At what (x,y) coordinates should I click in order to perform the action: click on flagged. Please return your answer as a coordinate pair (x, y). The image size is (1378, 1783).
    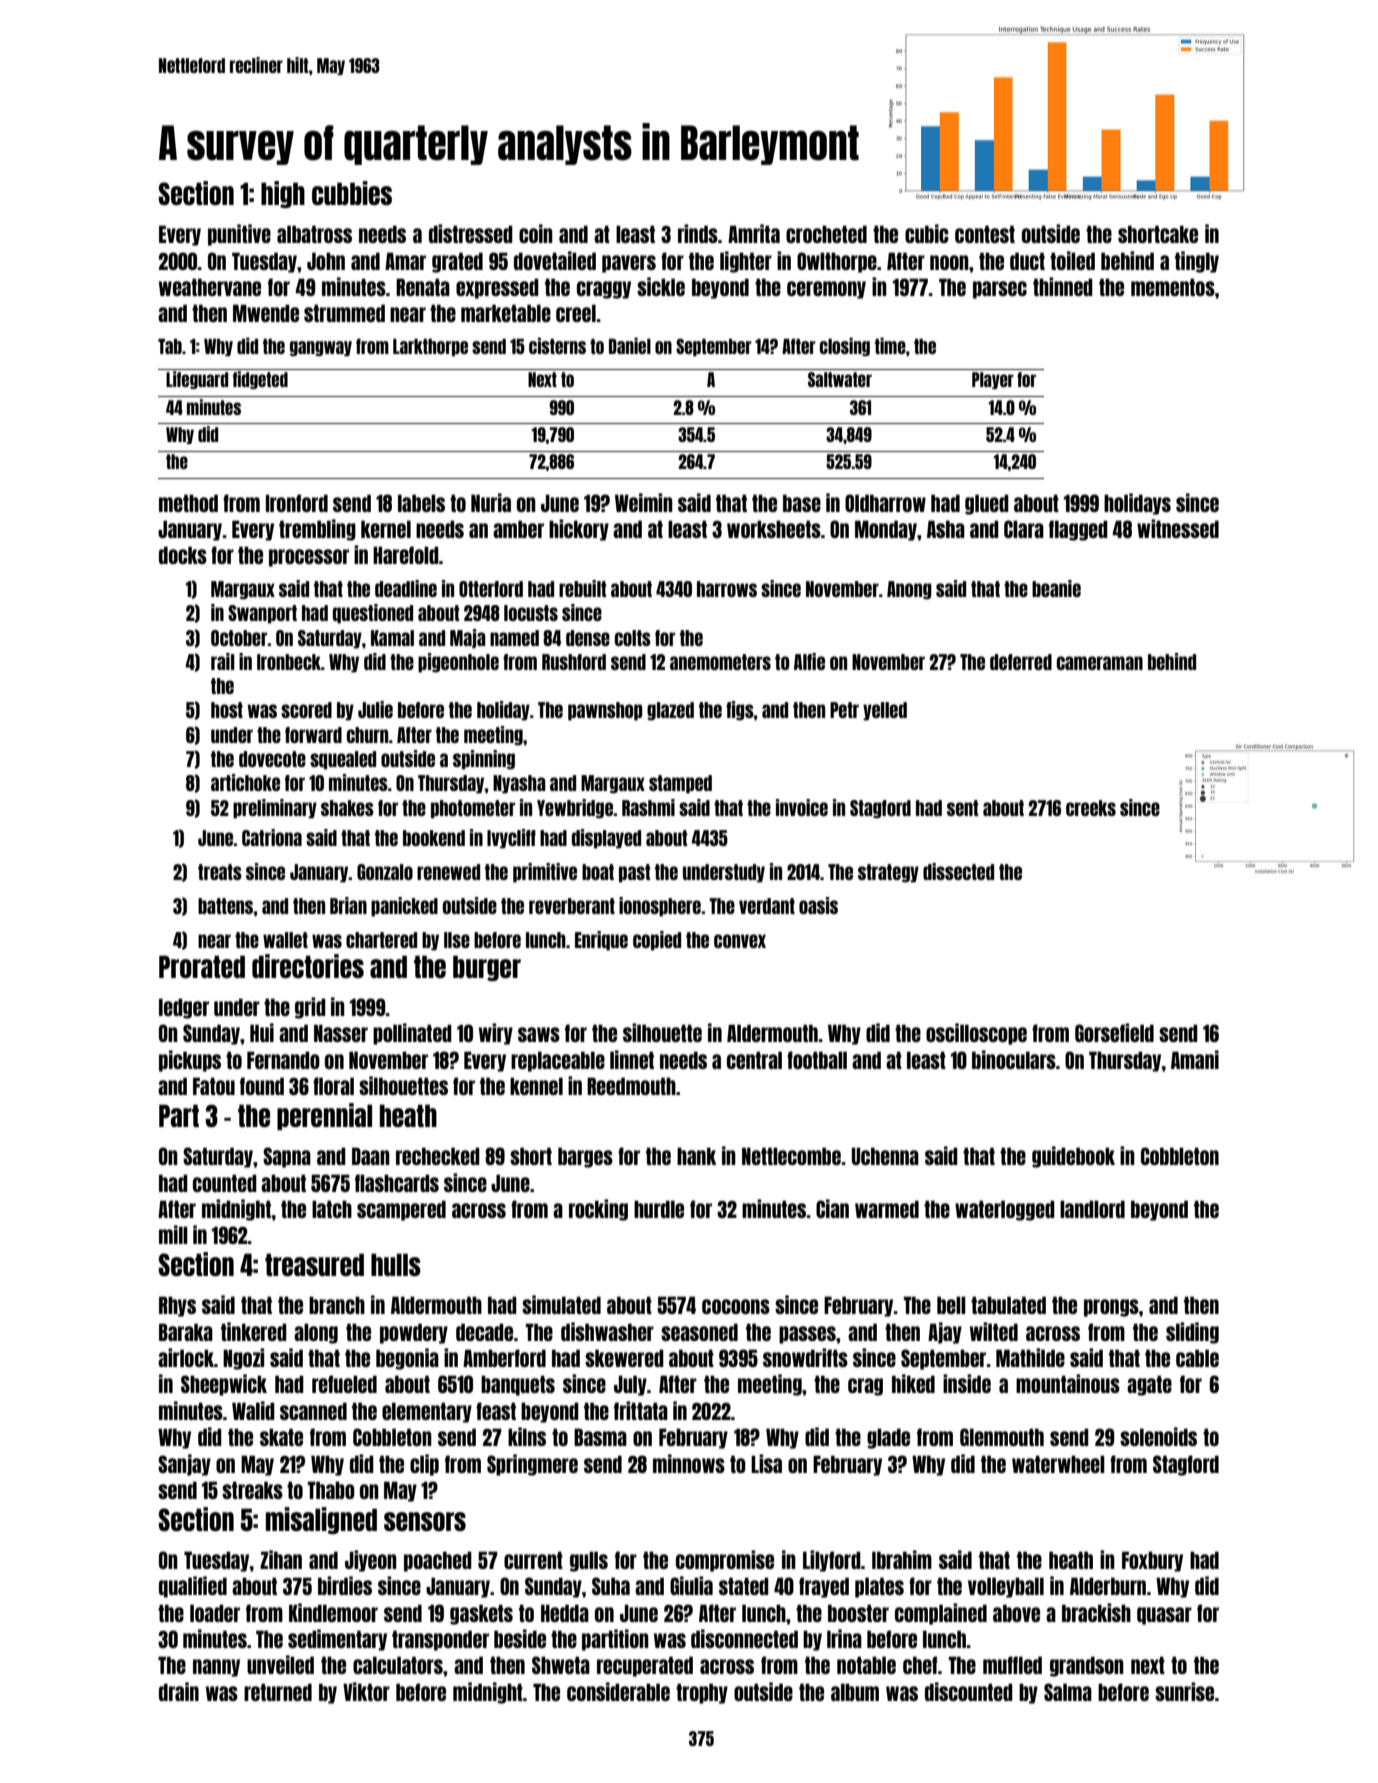
    Looking at the image, I should click on (1078, 530).
